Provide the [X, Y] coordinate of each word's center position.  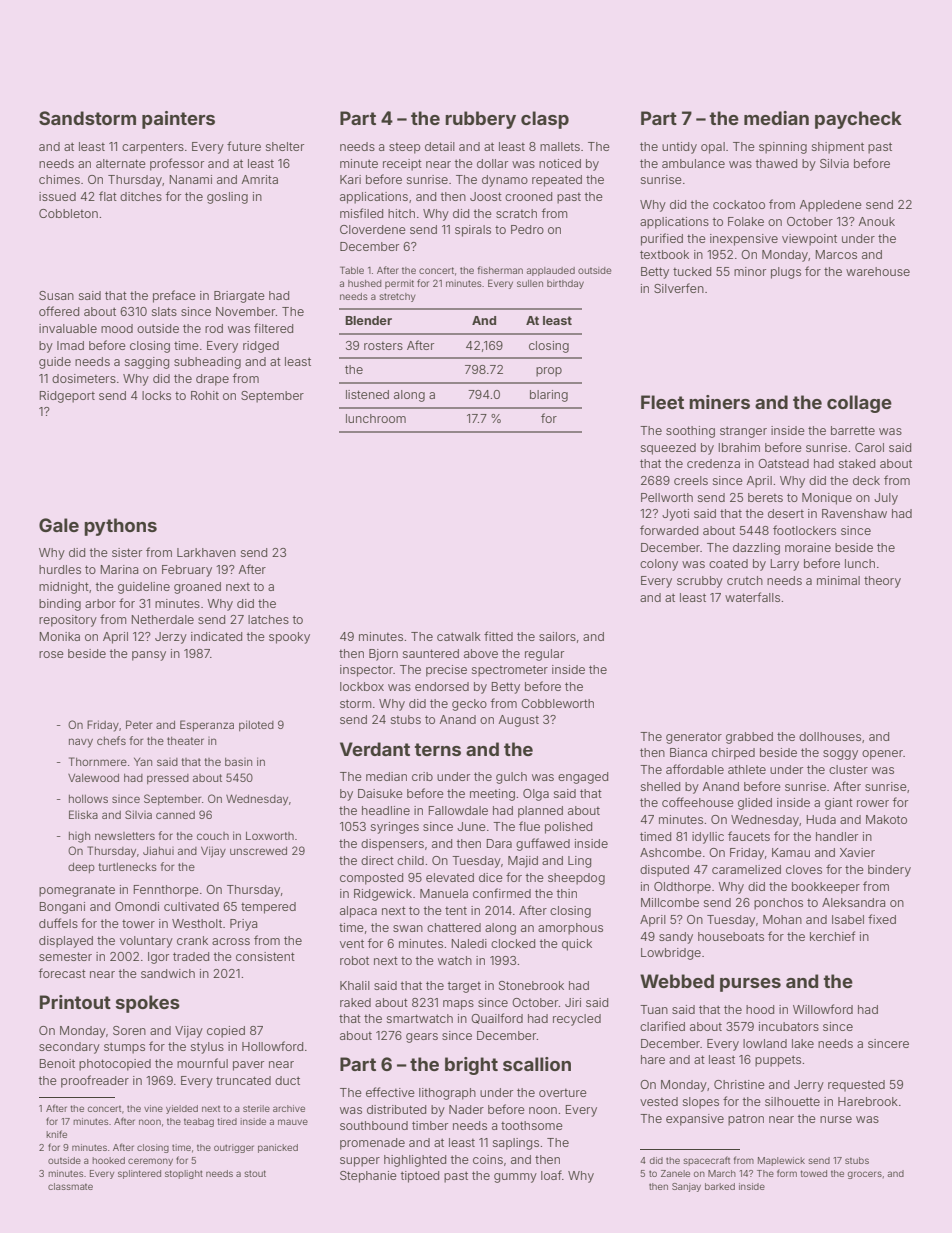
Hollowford [272, 1046]
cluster [848, 769]
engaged [583, 778]
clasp [545, 120]
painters [178, 120]
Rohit [205, 395]
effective [390, 1092]
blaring [549, 396]
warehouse [878, 271]
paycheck [858, 120]
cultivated [191, 906]
